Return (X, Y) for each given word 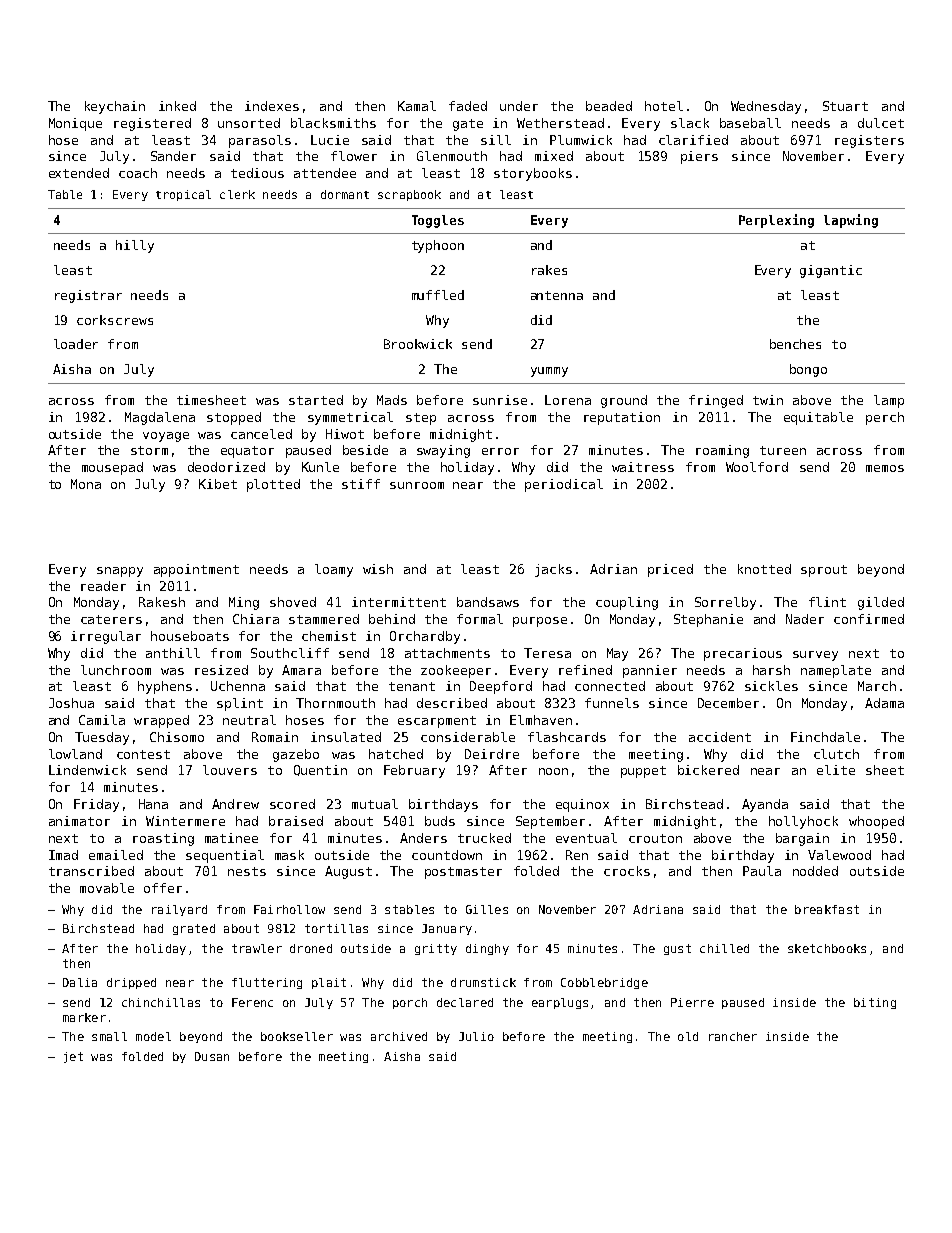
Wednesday (766, 107)
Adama (884, 703)
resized (221, 670)
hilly (135, 246)
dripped (131, 983)
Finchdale (825, 737)
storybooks (533, 174)
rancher (733, 1036)
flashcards (567, 737)
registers (869, 141)
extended (79, 173)
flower (354, 156)
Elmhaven (541, 720)
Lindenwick (87, 770)
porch (410, 1003)
